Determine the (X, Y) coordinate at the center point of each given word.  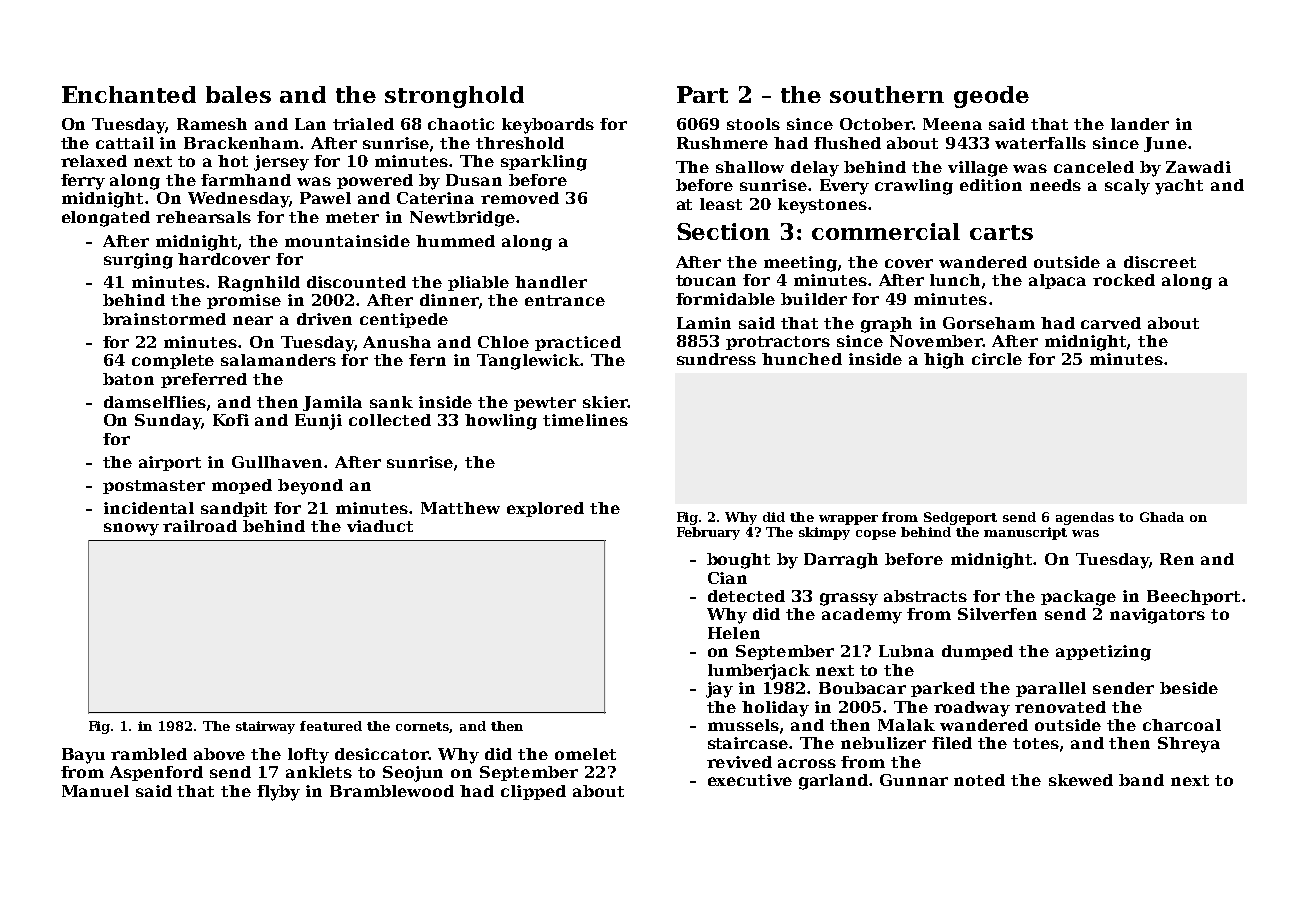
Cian (727, 578)
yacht (1179, 187)
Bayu (83, 756)
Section (723, 231)
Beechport (1193, 597)
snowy (131, 529)
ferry (83, 182)
